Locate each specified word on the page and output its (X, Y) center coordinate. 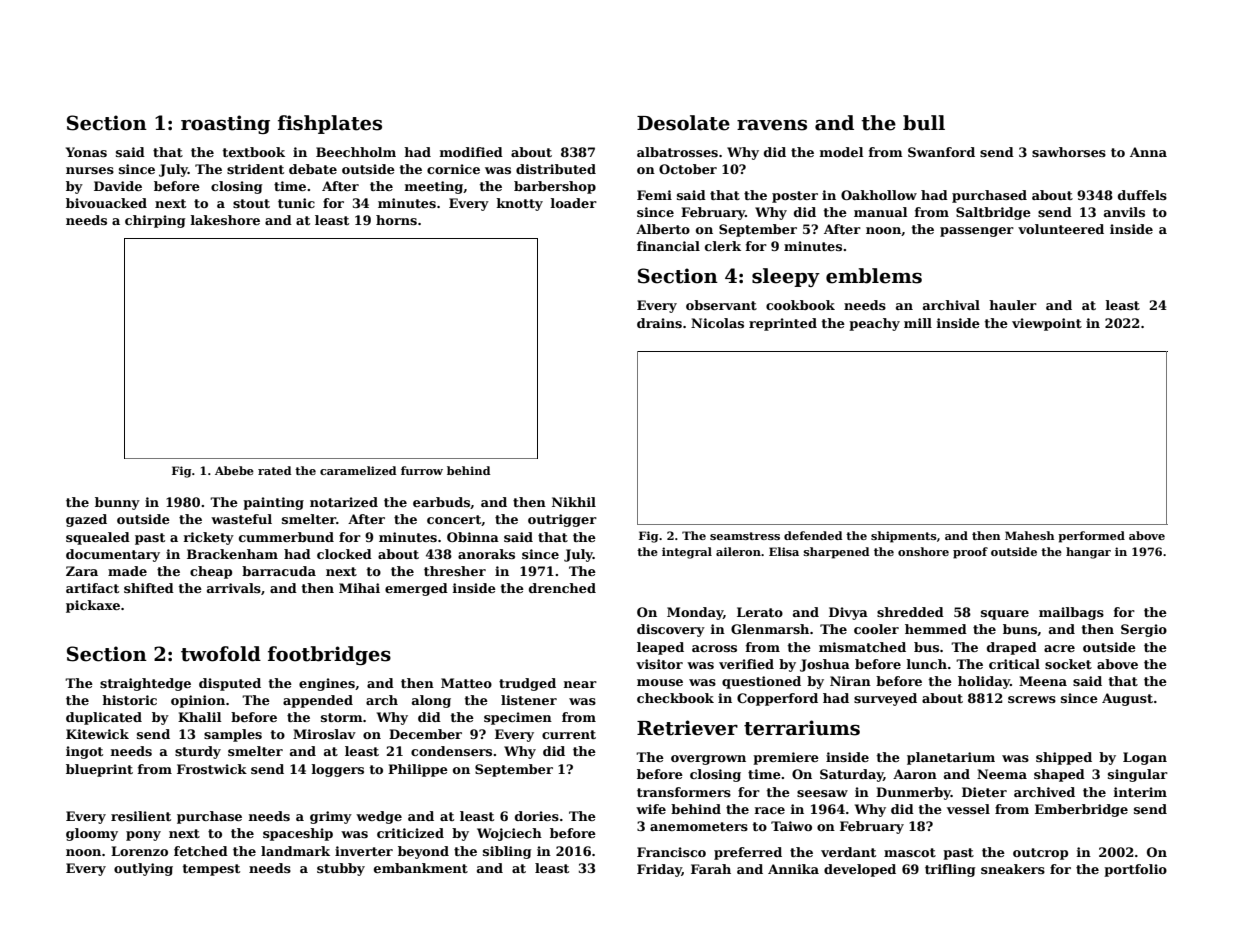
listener (529, 700)
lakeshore (225, 220)
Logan (1145, 758)
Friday (659, 870)
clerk (723, 246)
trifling (950, 870)
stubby (341, 869)
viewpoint (1047, 324)
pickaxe (93, 606)
